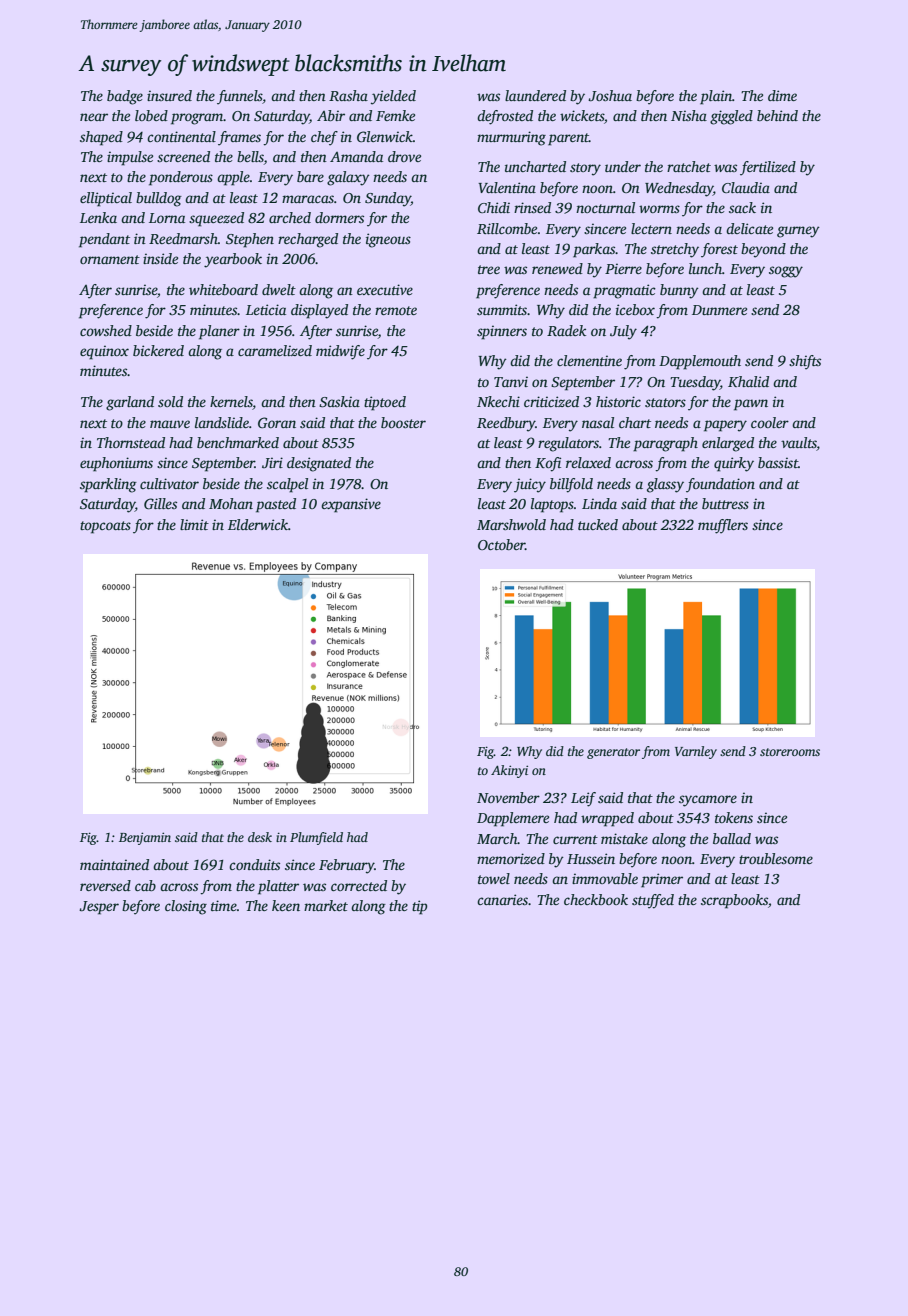 Image resolution: width=908 pixels, height=1316 pixels. What do you see at coordinates (240, 97) in the page?
I see `funnels` at bounding box center [240, 97].
